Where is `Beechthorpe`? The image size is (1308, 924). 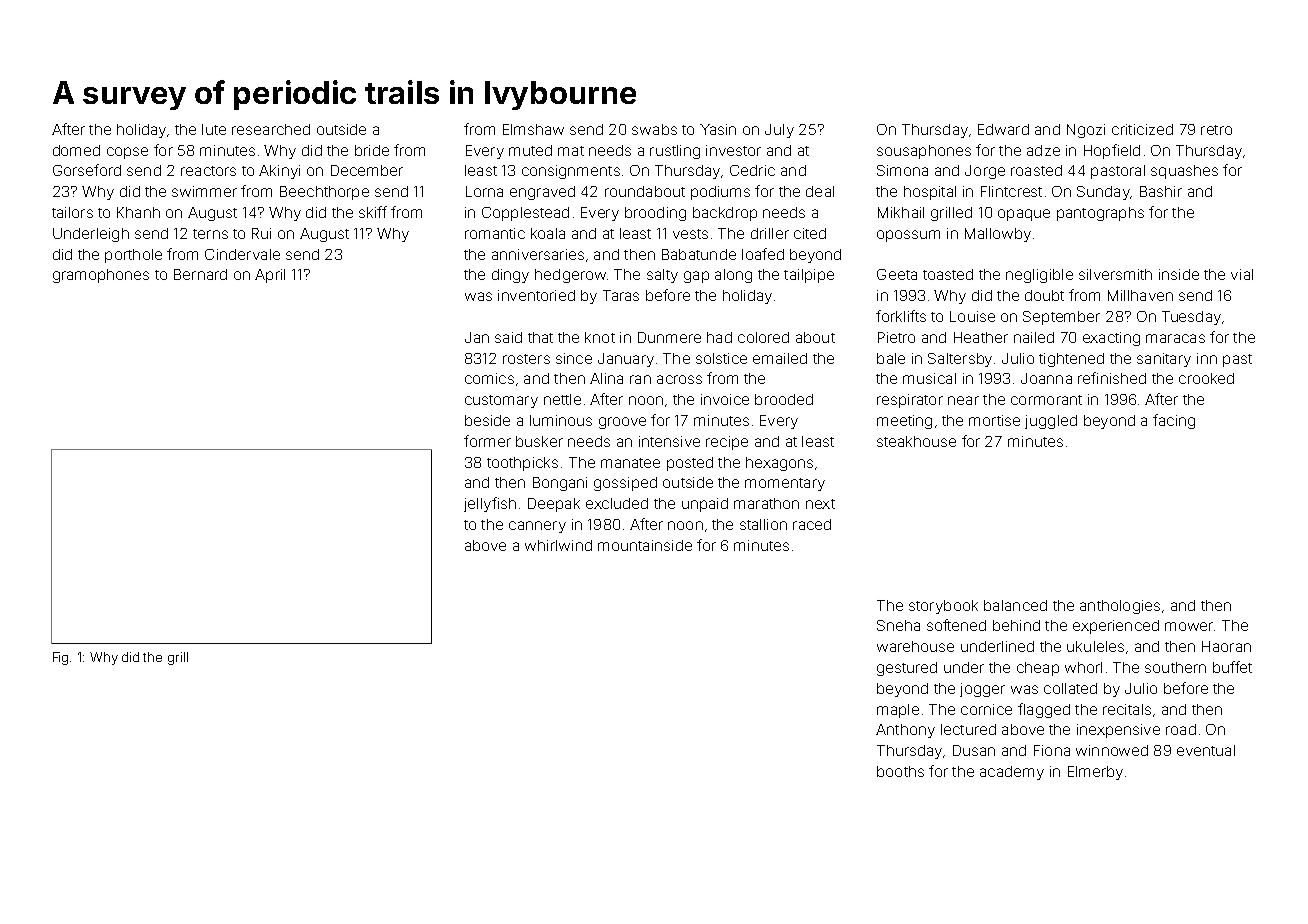 Beechthorpe is located at coordinates (324, 193).
